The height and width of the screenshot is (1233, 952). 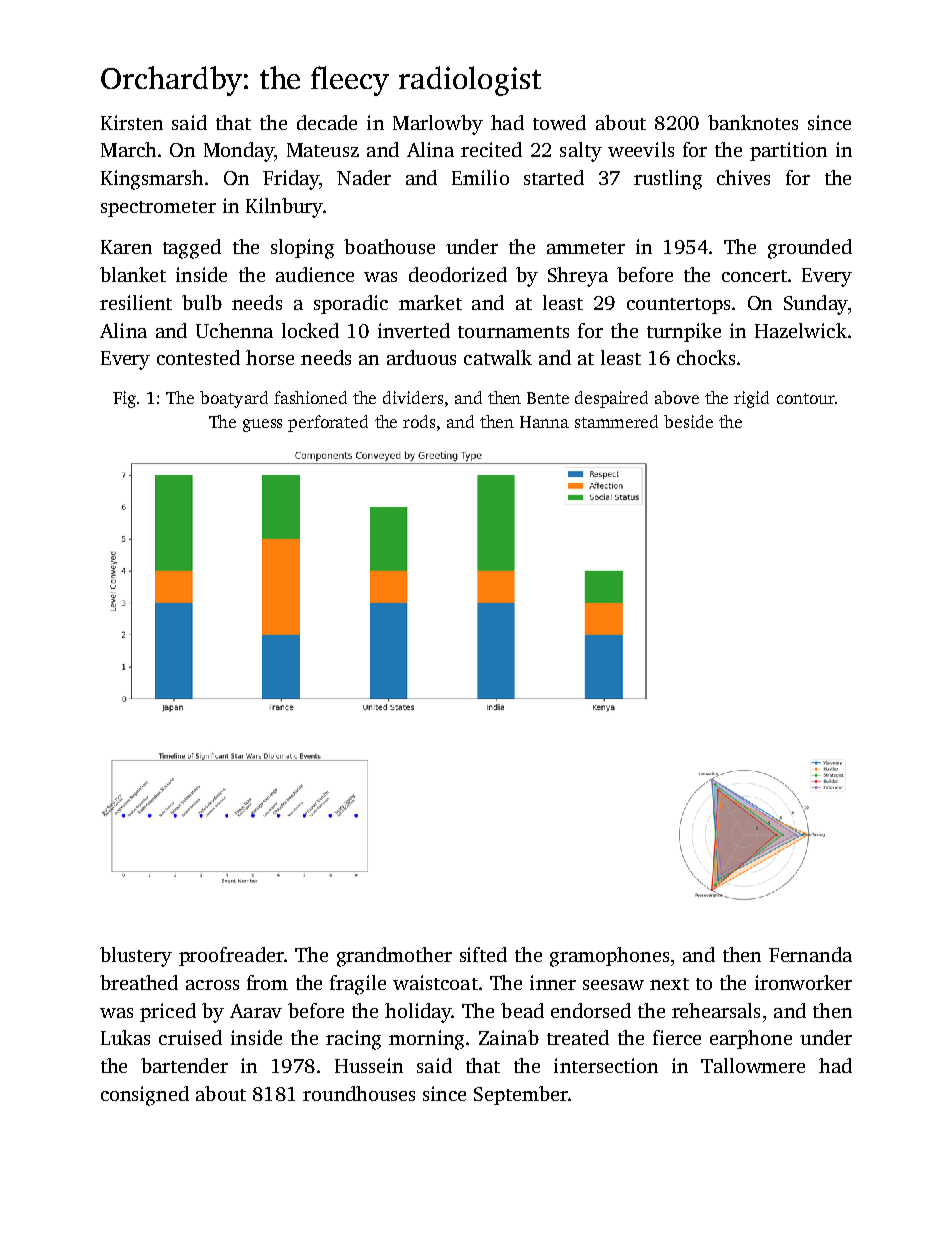 What do you see at coordinates (491, 149) in the screenshot?
I see `recited` at bounding box center [491, 149].
